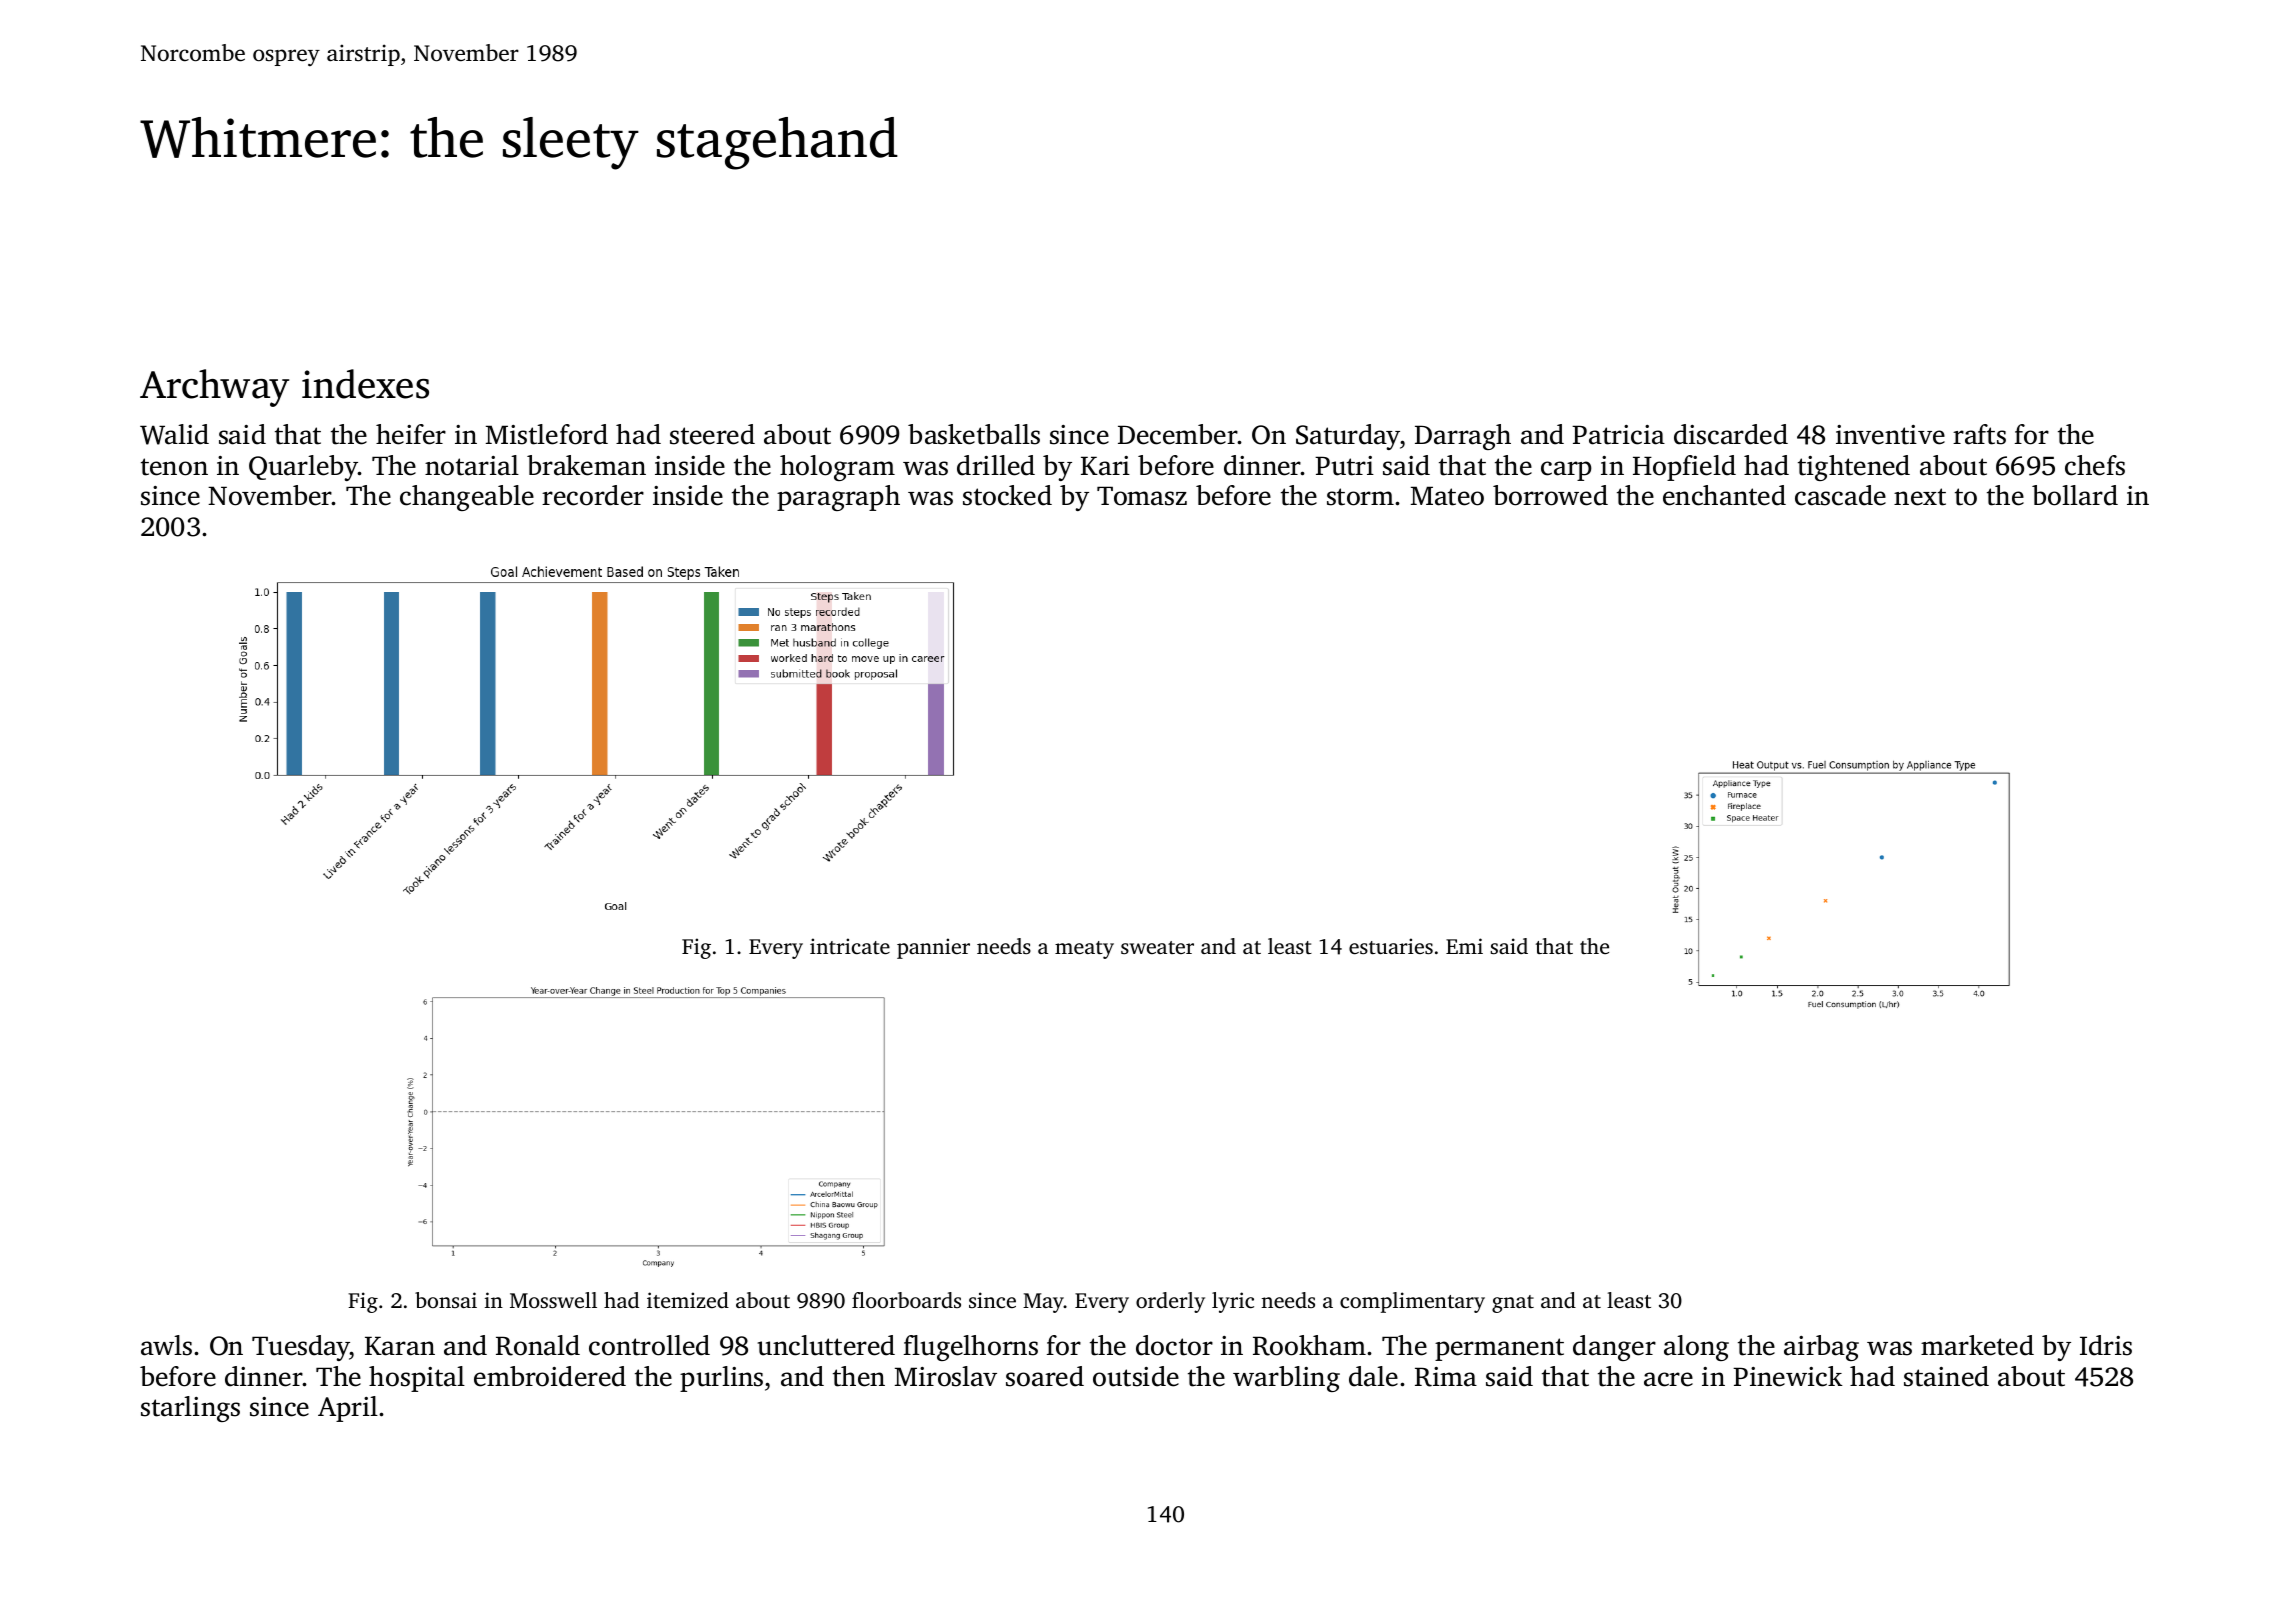 This page has height=1620, width=2292. I want to click on recorder, so click(593, 495).
